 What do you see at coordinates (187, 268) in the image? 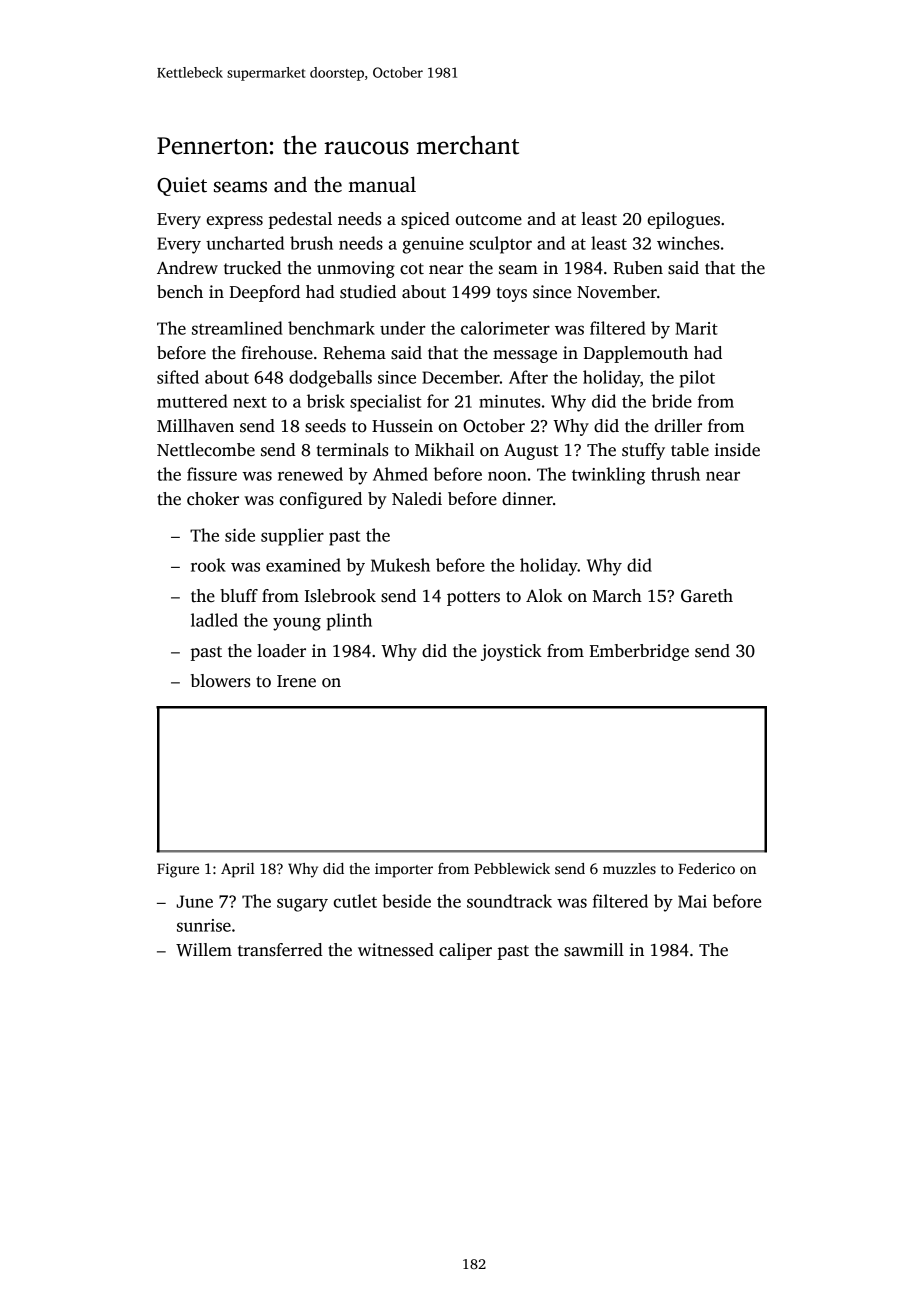
I see `Andrew` at bounding box center [187, 268].
